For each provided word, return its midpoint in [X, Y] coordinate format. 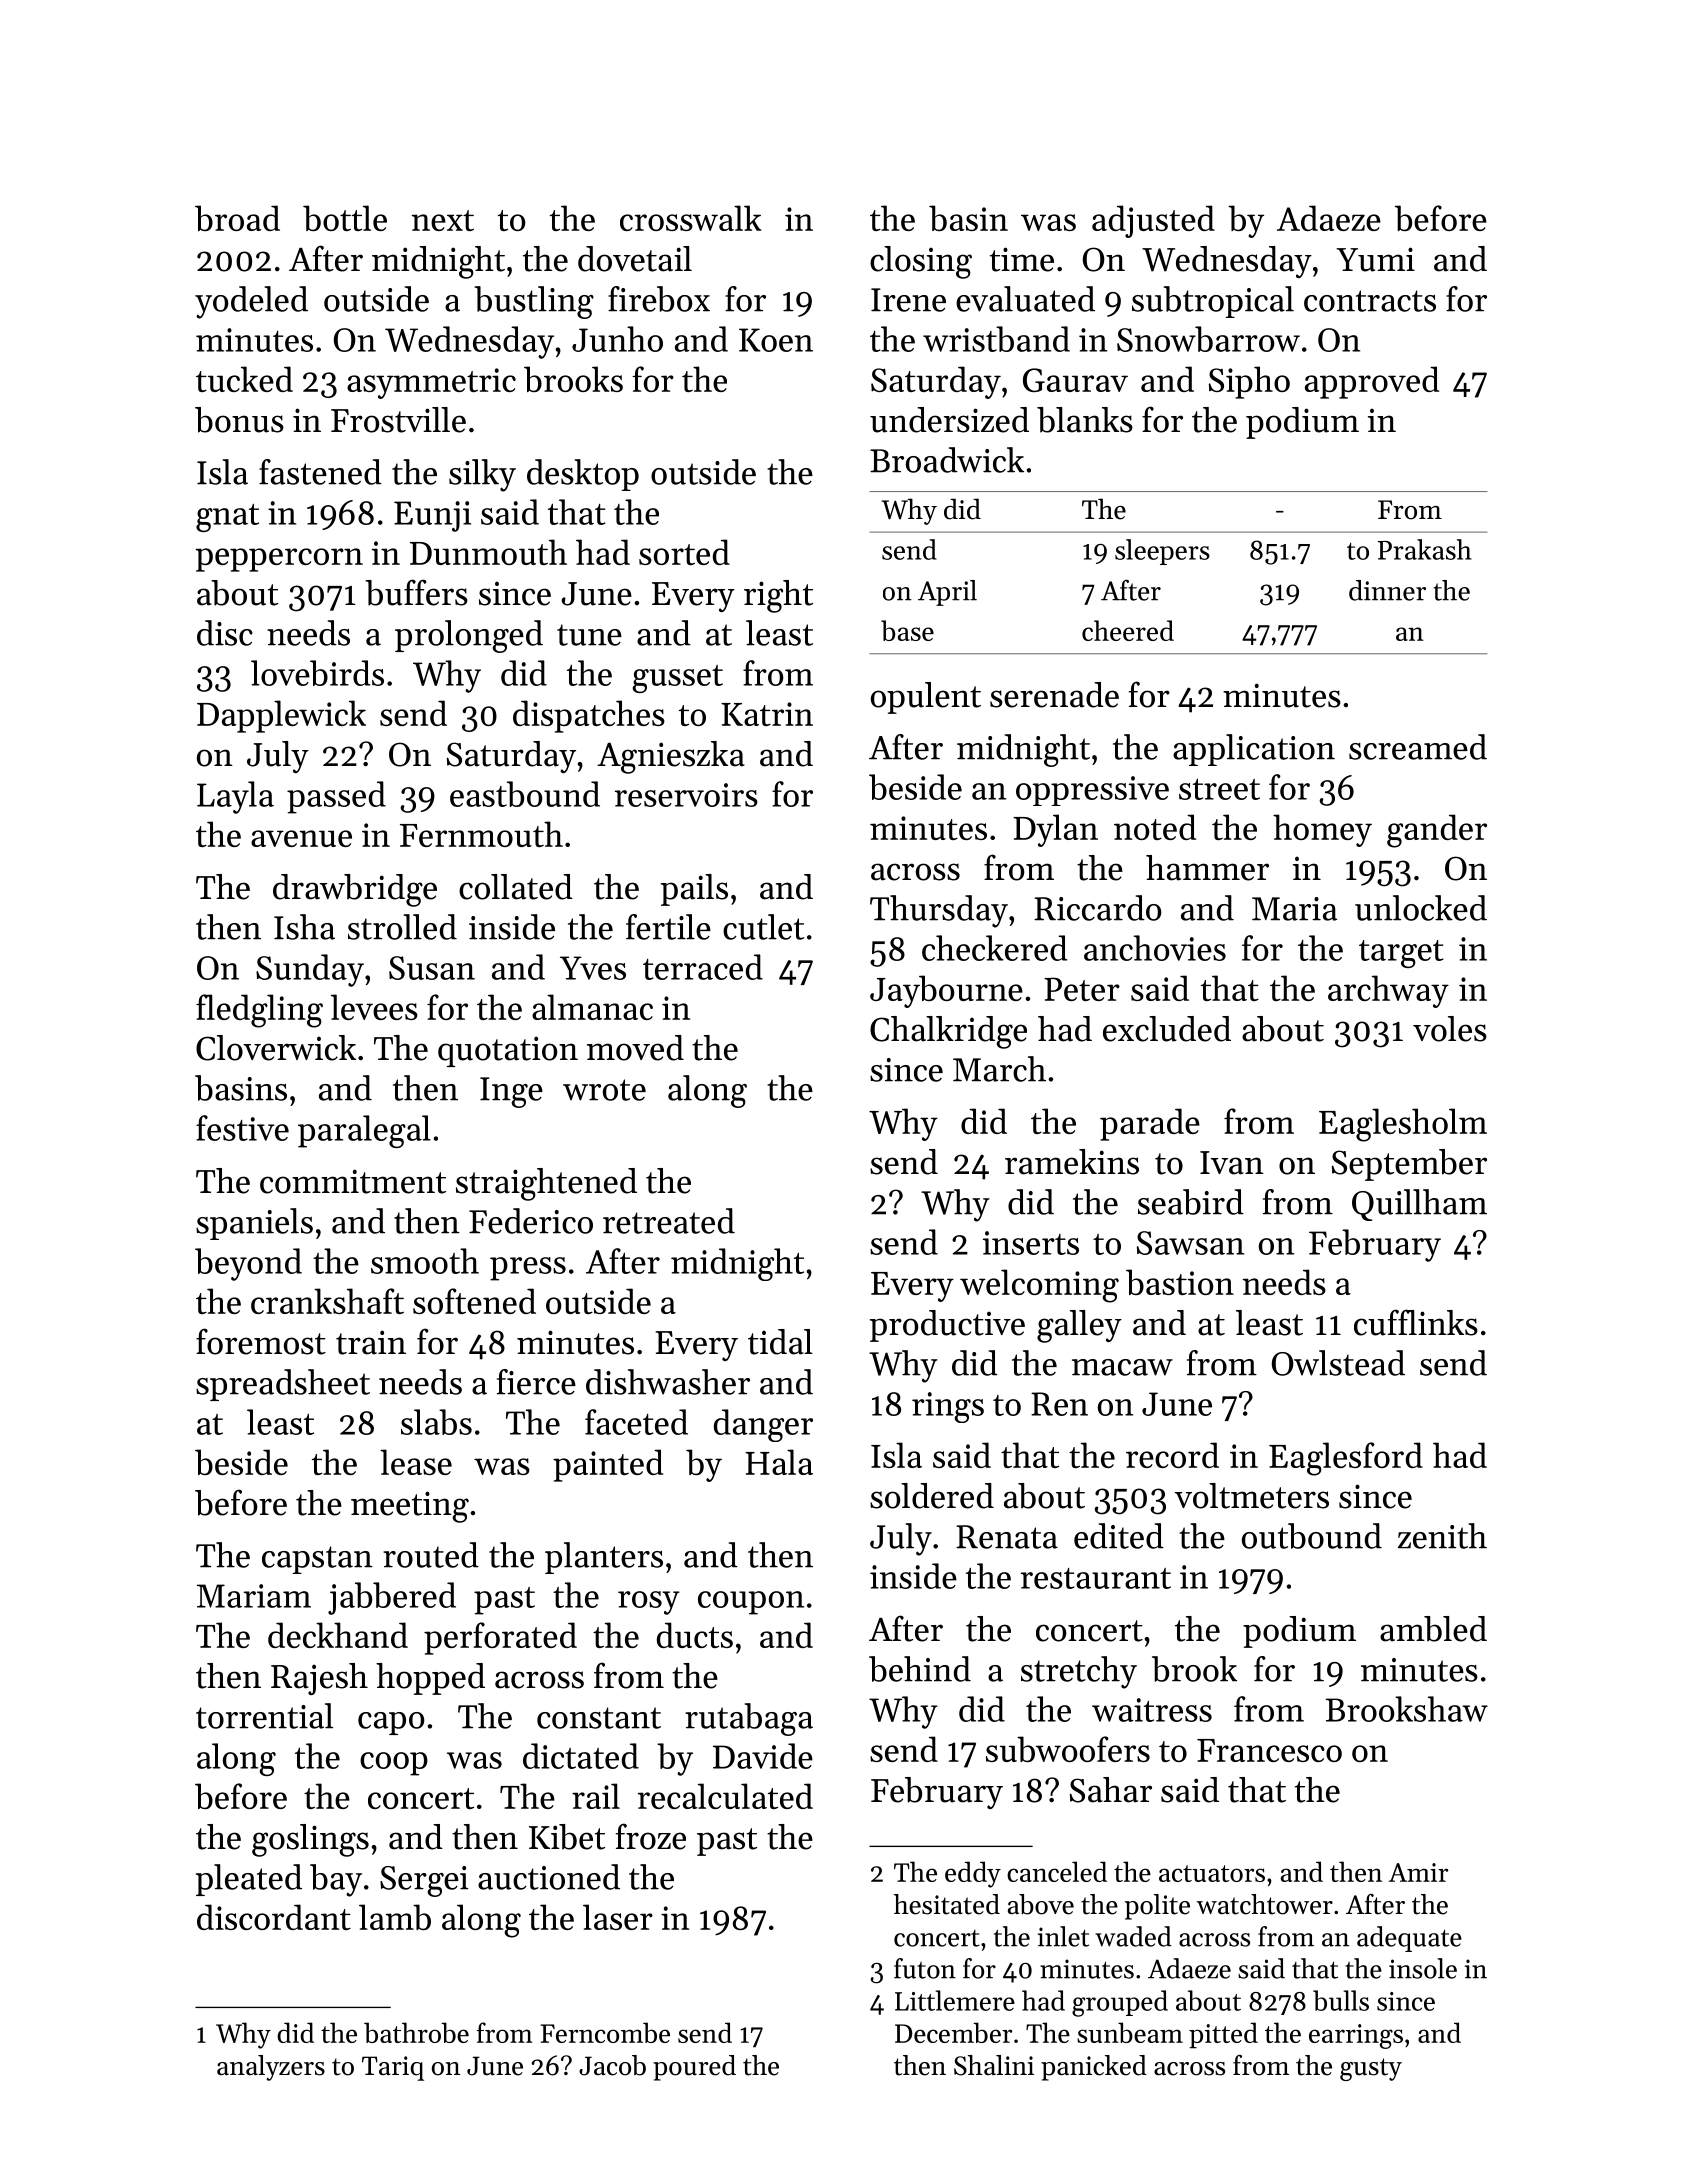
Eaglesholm [1403, 1125]
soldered [932, 1496]
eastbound [525, 794]
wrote [604, 1090]
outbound [1312, 1536]
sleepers [1162, 552]
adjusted [1153, 221]
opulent [926, 698]
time [1022, 259]
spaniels [254, 1224]
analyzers [271, 2068]
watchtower [1265, 1904]
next [443, 220]
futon [925, 1968]
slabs [436, 1422]
